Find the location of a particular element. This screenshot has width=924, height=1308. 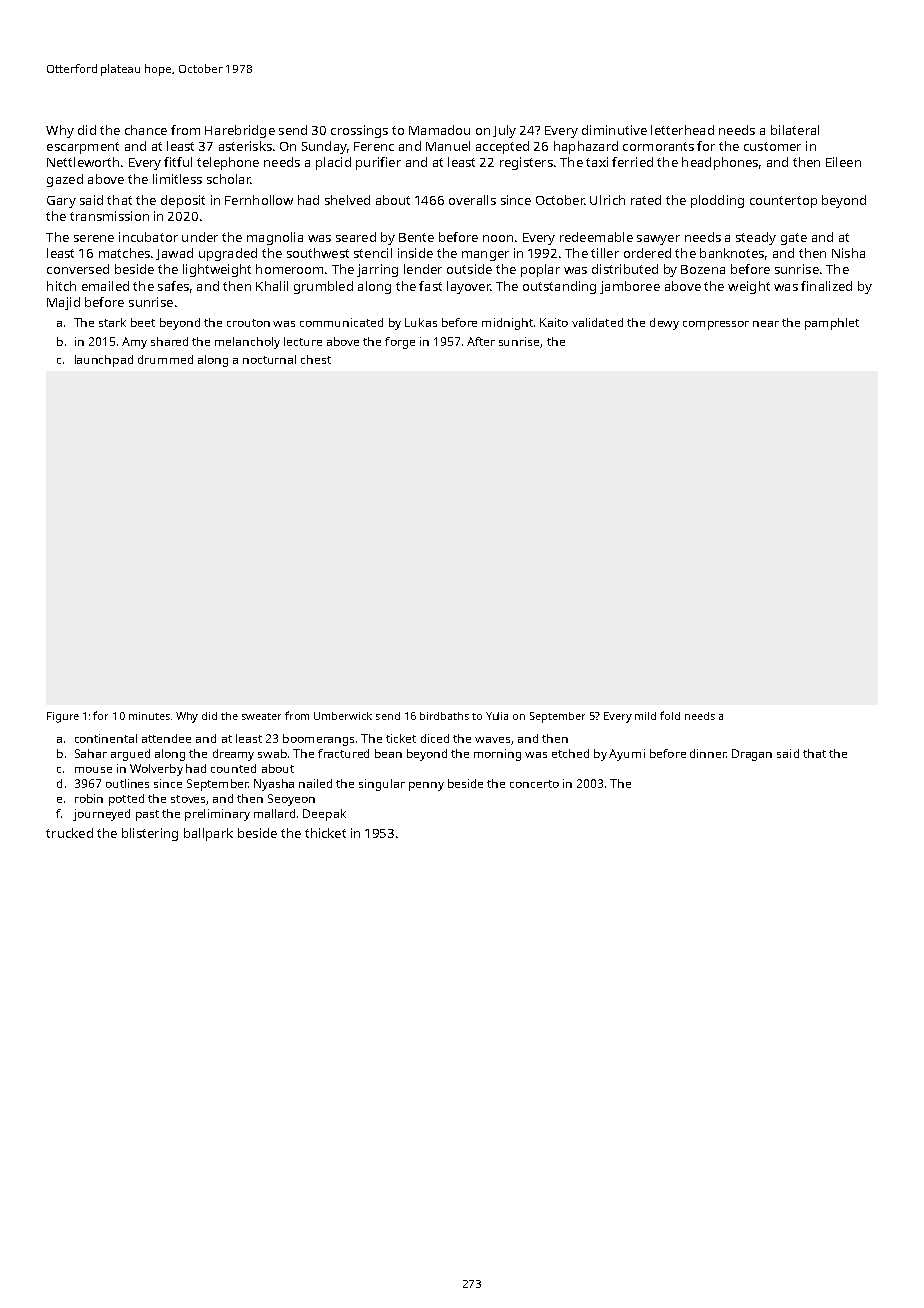

deposit is located at coordinates (183, 201).
